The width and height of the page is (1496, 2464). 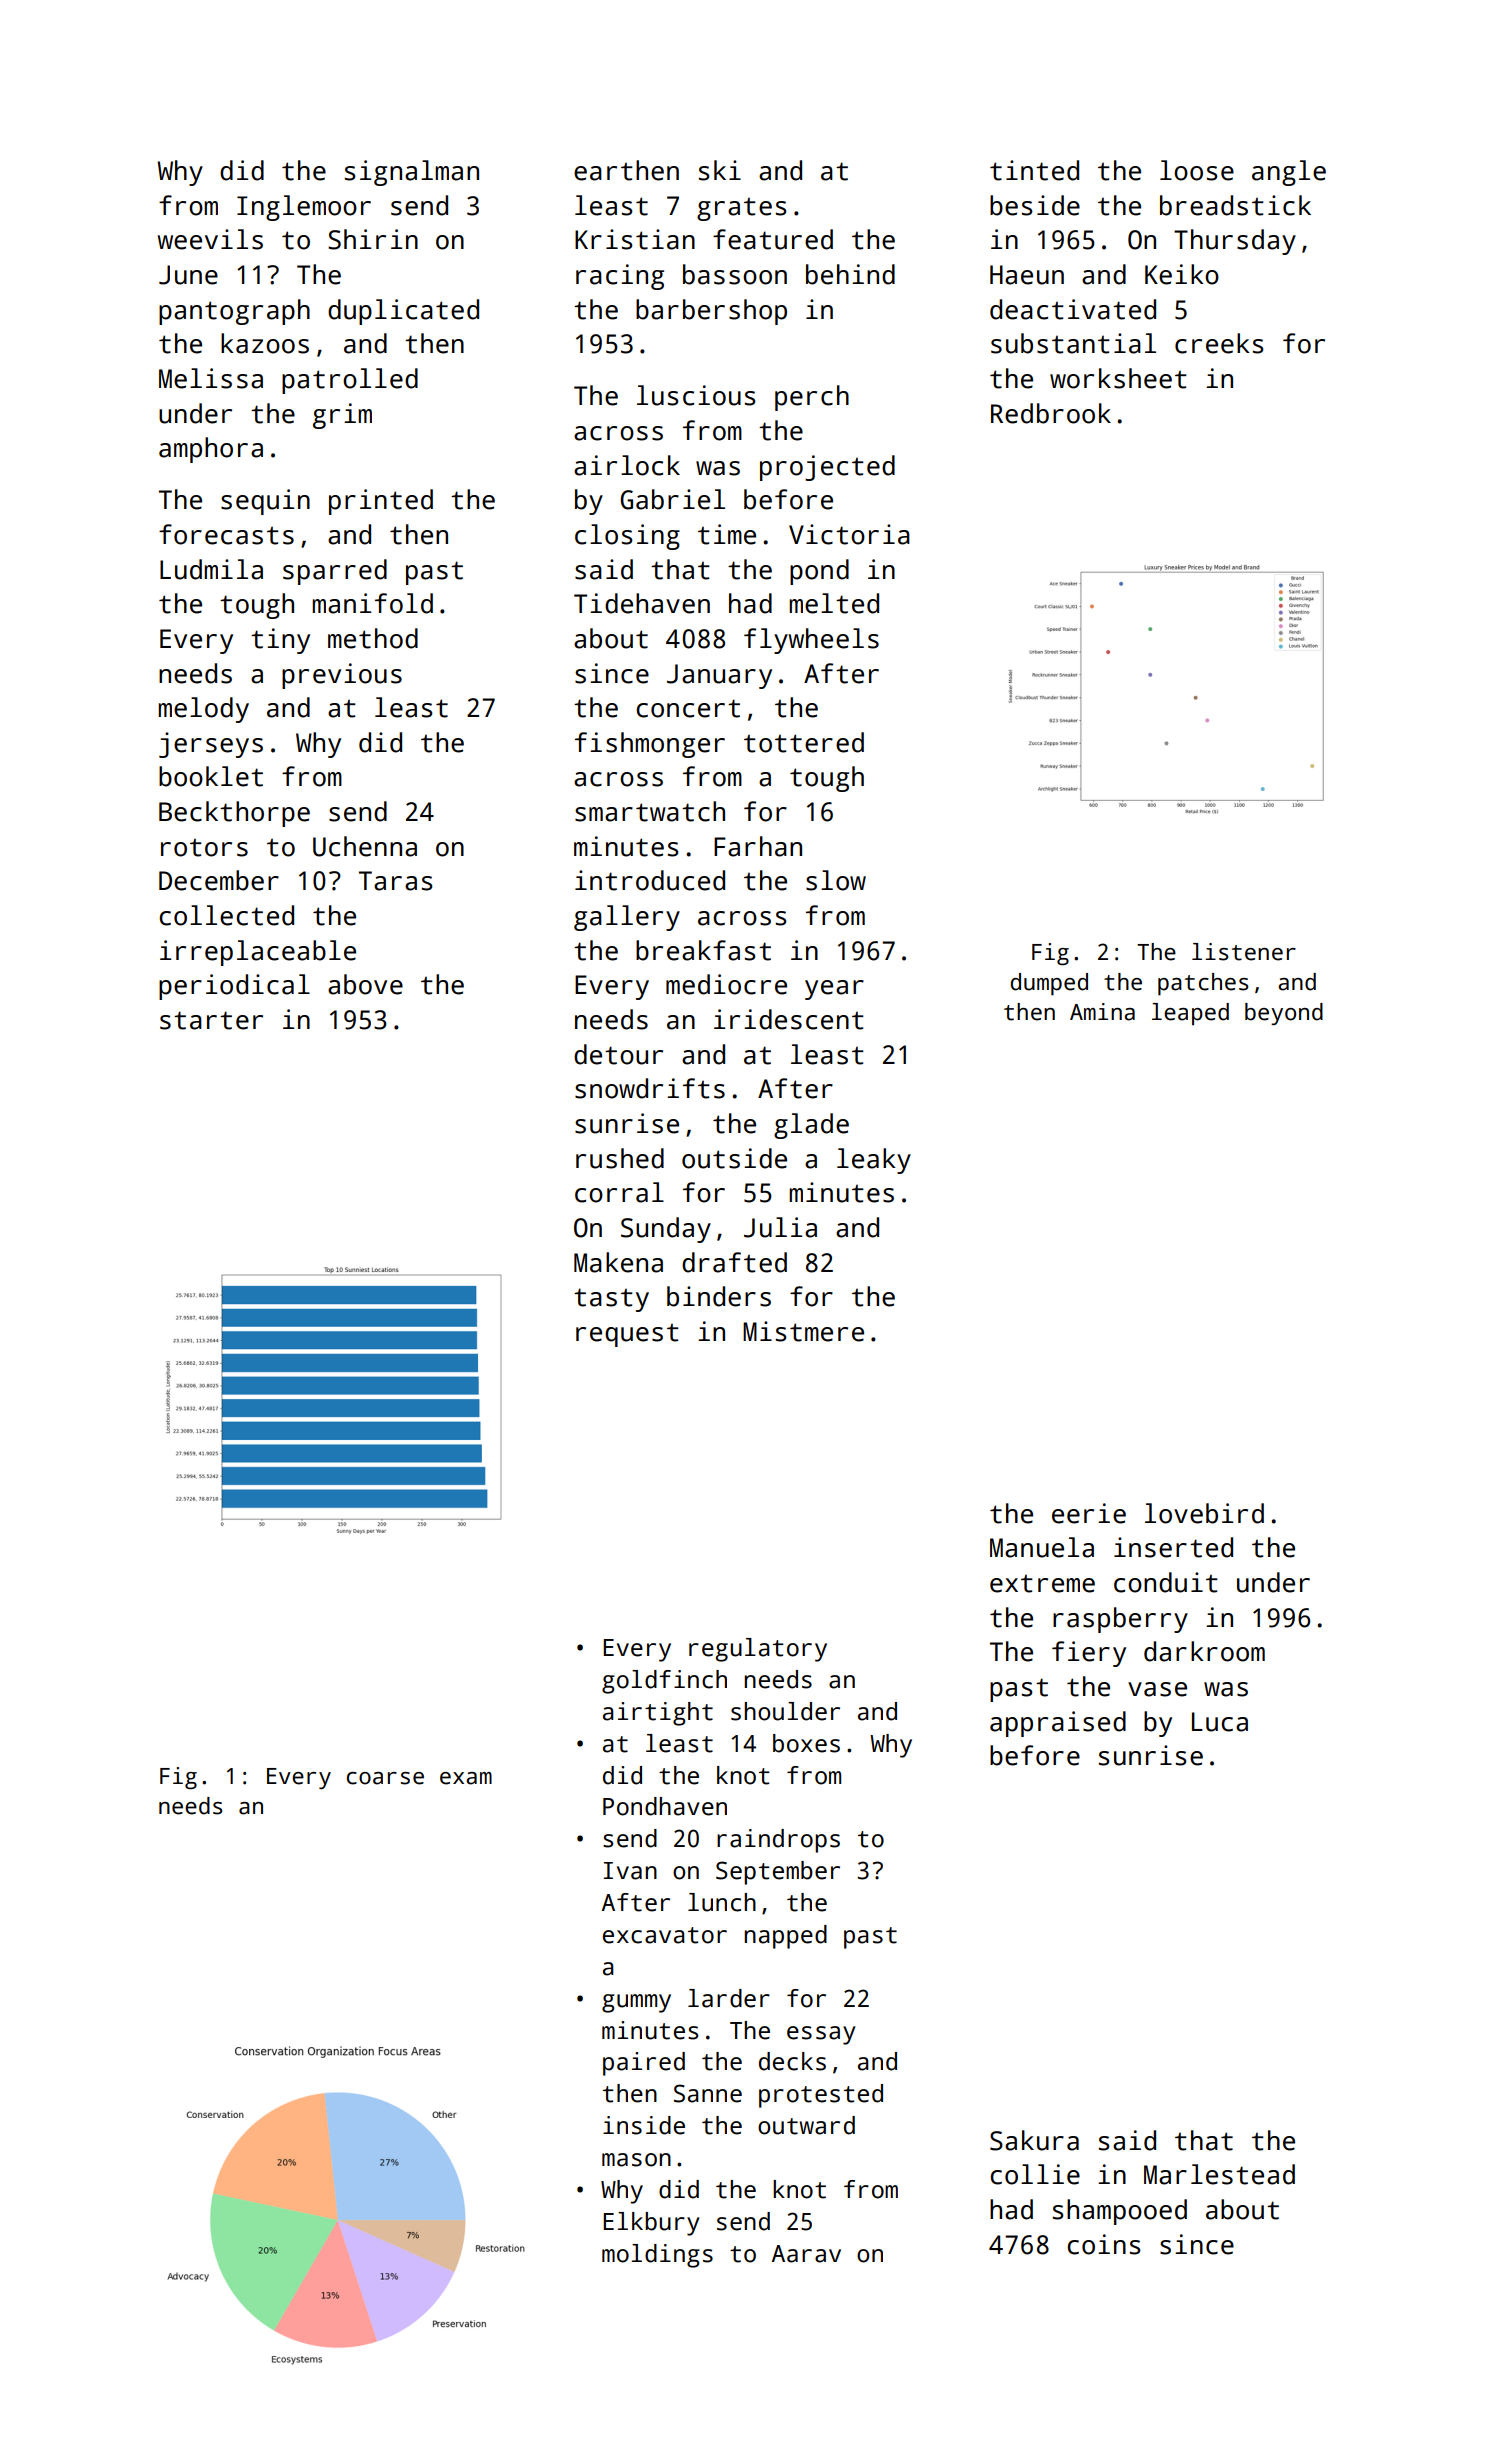 I want to click on Sakura, so click(x=1034, y=2140).
